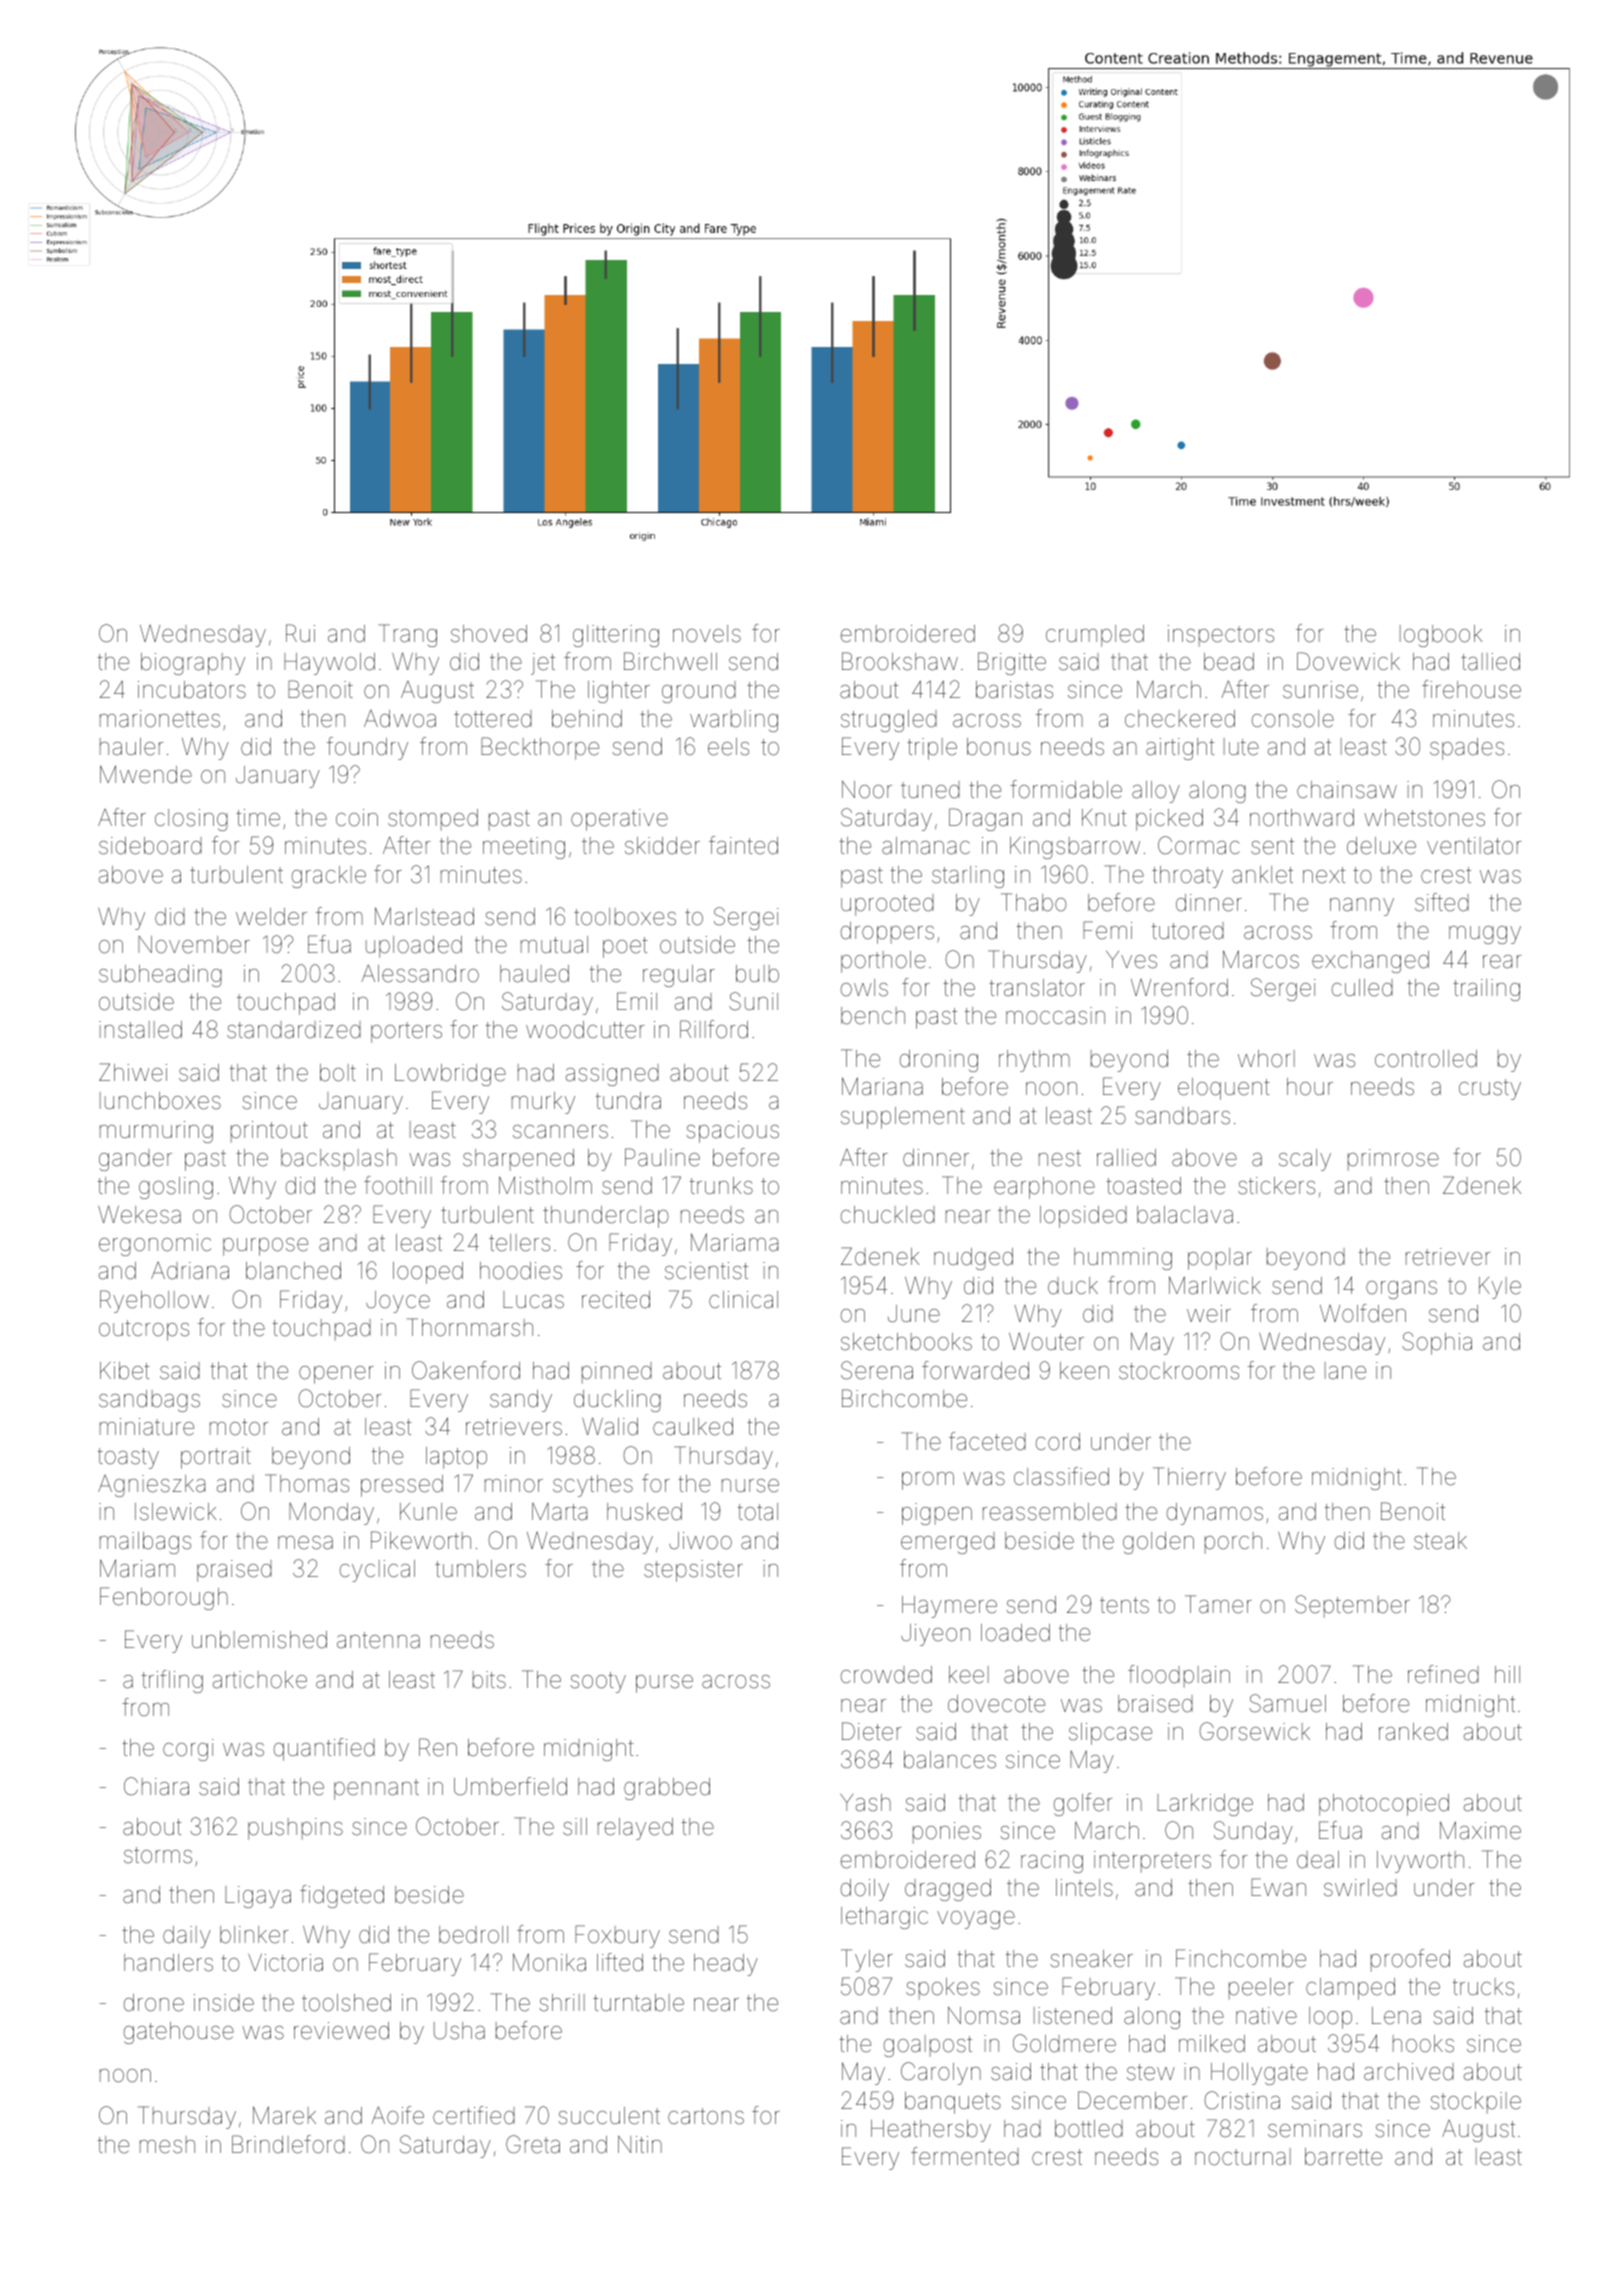 Image resolution: width=1620 pixels, height=2292 pixels. Describe the element at coordinates (706, 2116) in the screenshot. I see `cartons` at that location.
